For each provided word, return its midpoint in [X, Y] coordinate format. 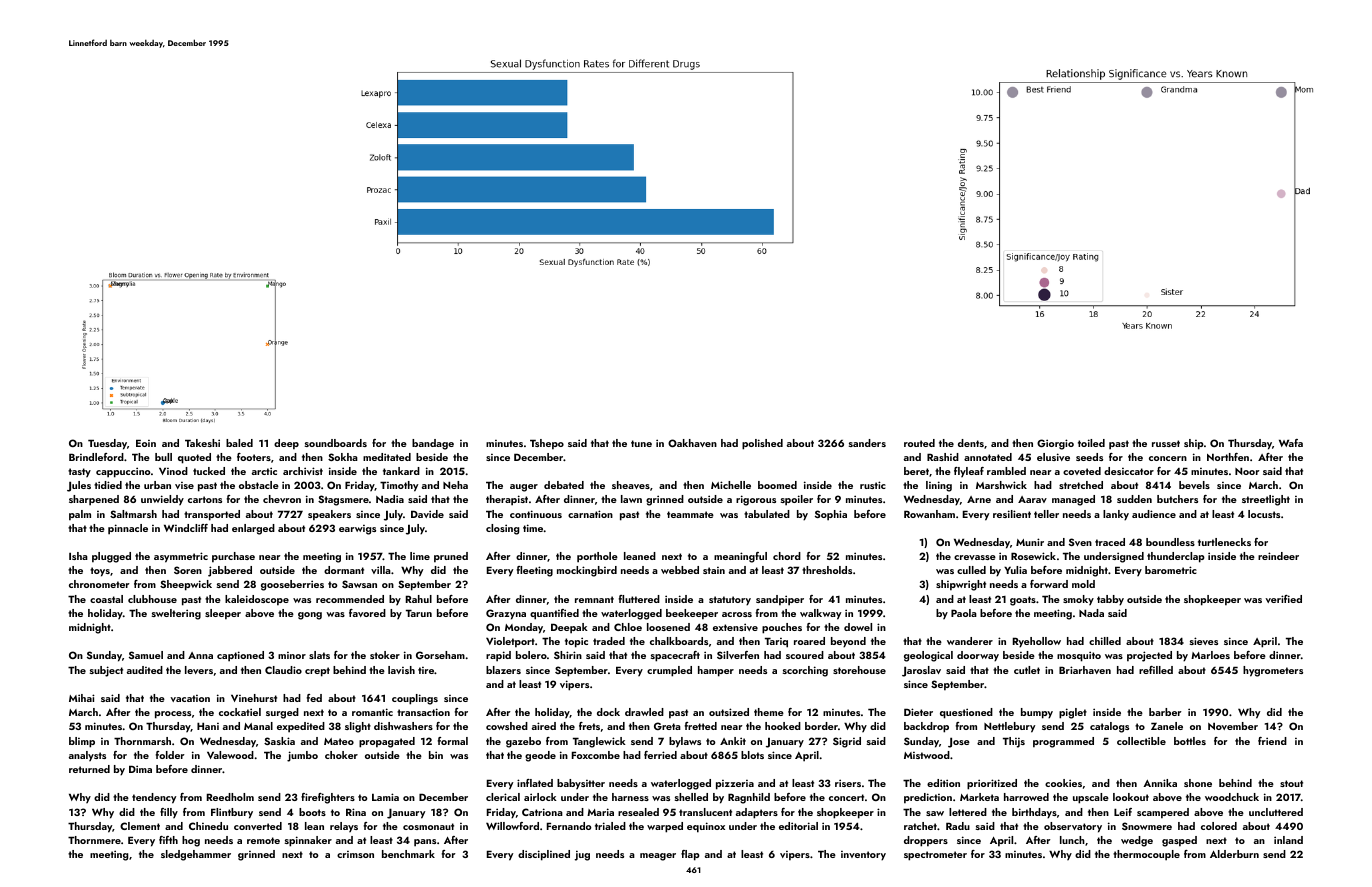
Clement [140, 826]
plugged [111, 557]
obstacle [259, 485]
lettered [968, 812]
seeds [1089, 457]
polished [762, 444]
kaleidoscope [257, 600]
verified [1283, 599]
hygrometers [1273, 671]
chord [787, 556]
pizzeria [735, 785]
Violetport [510, 642]
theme [769, 712]
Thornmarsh [142, 741]
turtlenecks [1224, 542]
